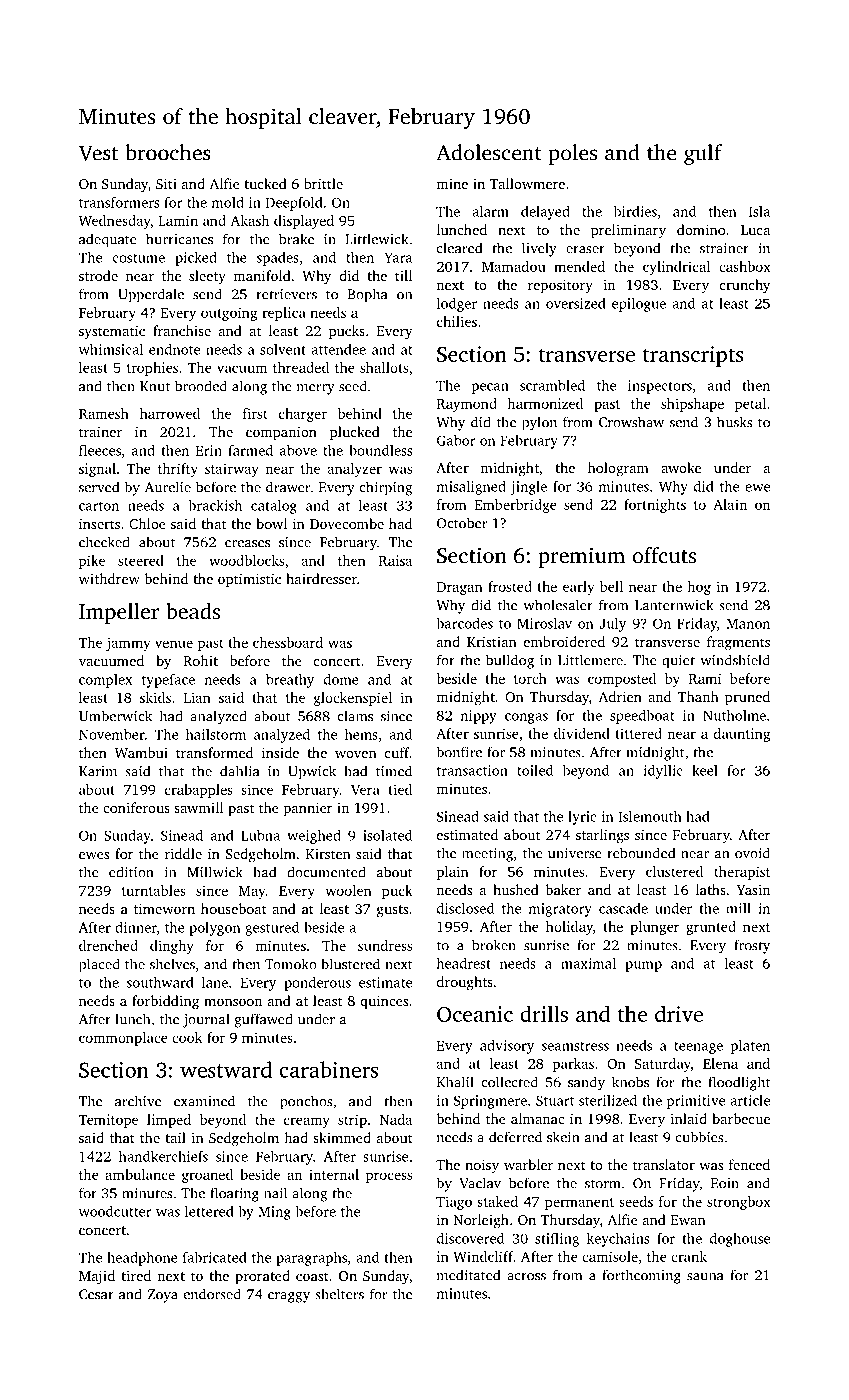 Image resolution: width=849 pixels, height=1400 pixels. What do you see at coordinates (489, 152) in the image?
I see `Adolescent` at bounding box center [489, 152].
